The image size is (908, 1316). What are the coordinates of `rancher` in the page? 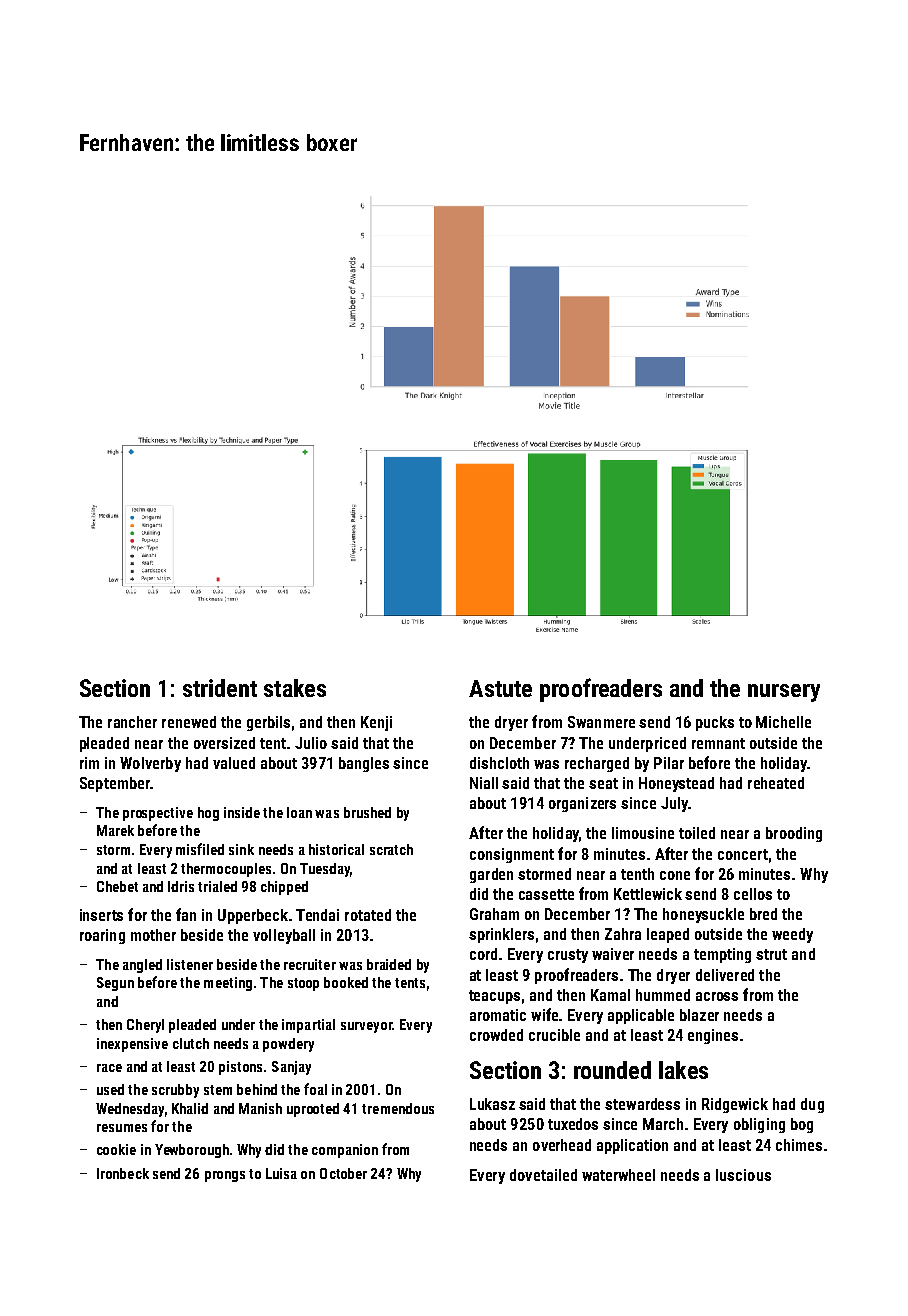 It's located at (132, 722).
